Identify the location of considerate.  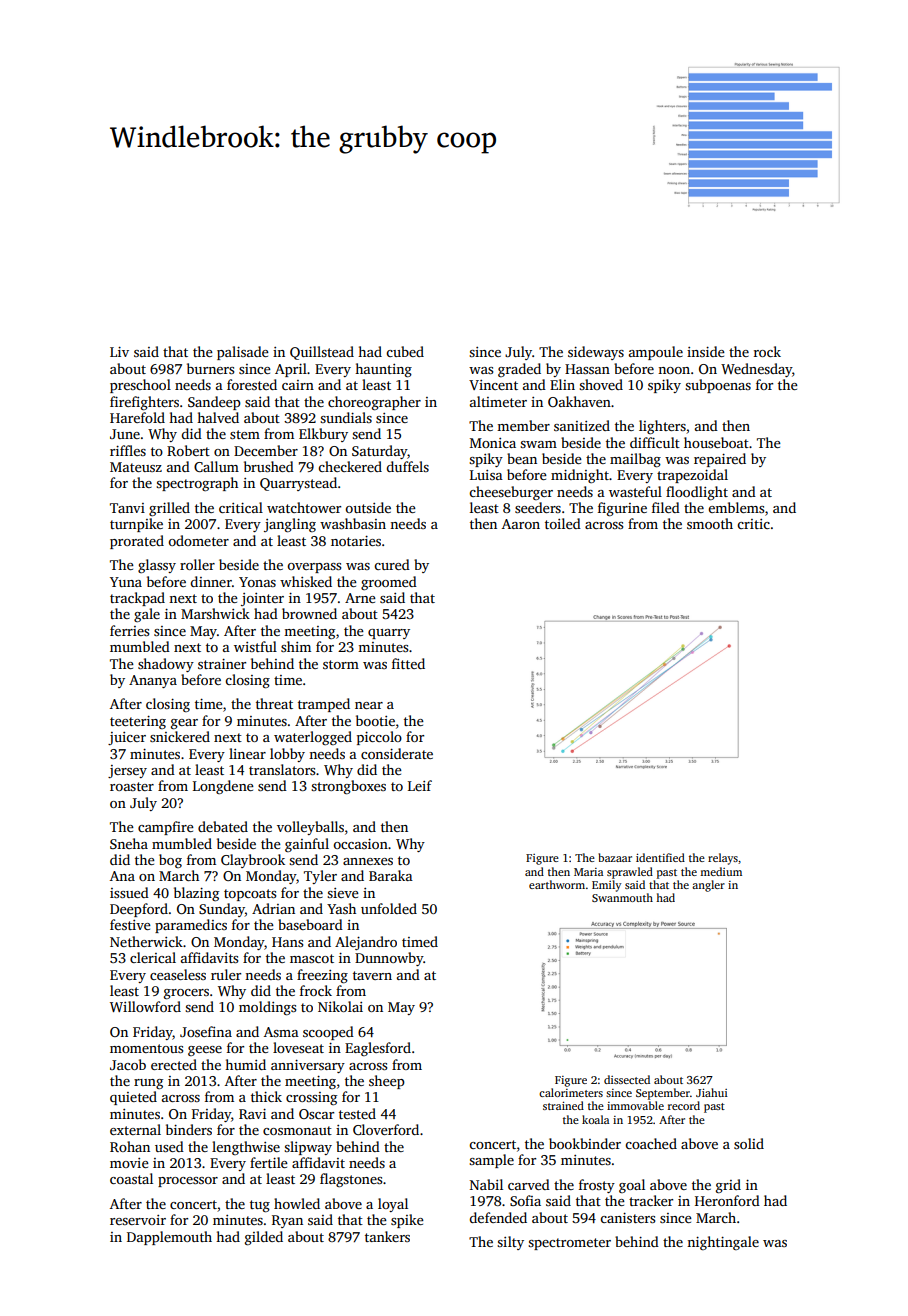
(397, 753).
